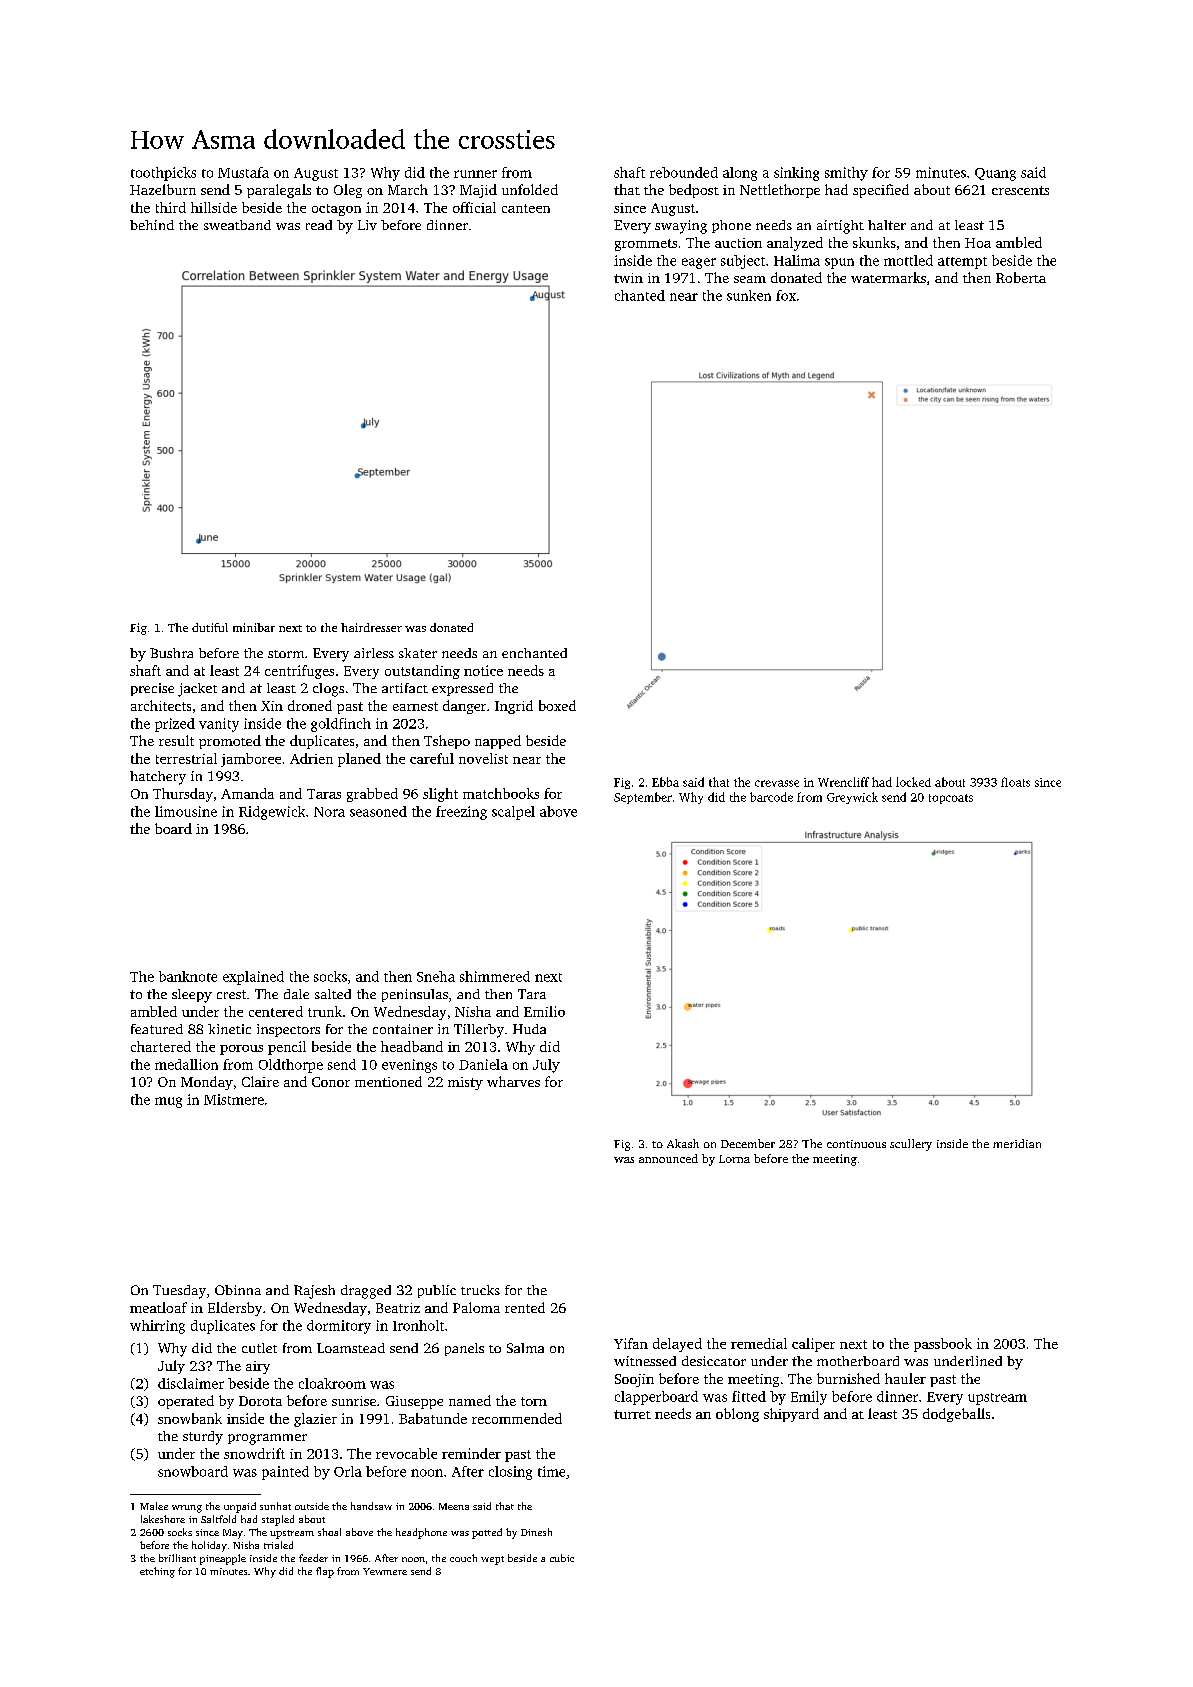 The width and height of the page is (1193, 1687). Describe the element at coordinates (371, 1506) in the page. I see `handsaw` at that location.
